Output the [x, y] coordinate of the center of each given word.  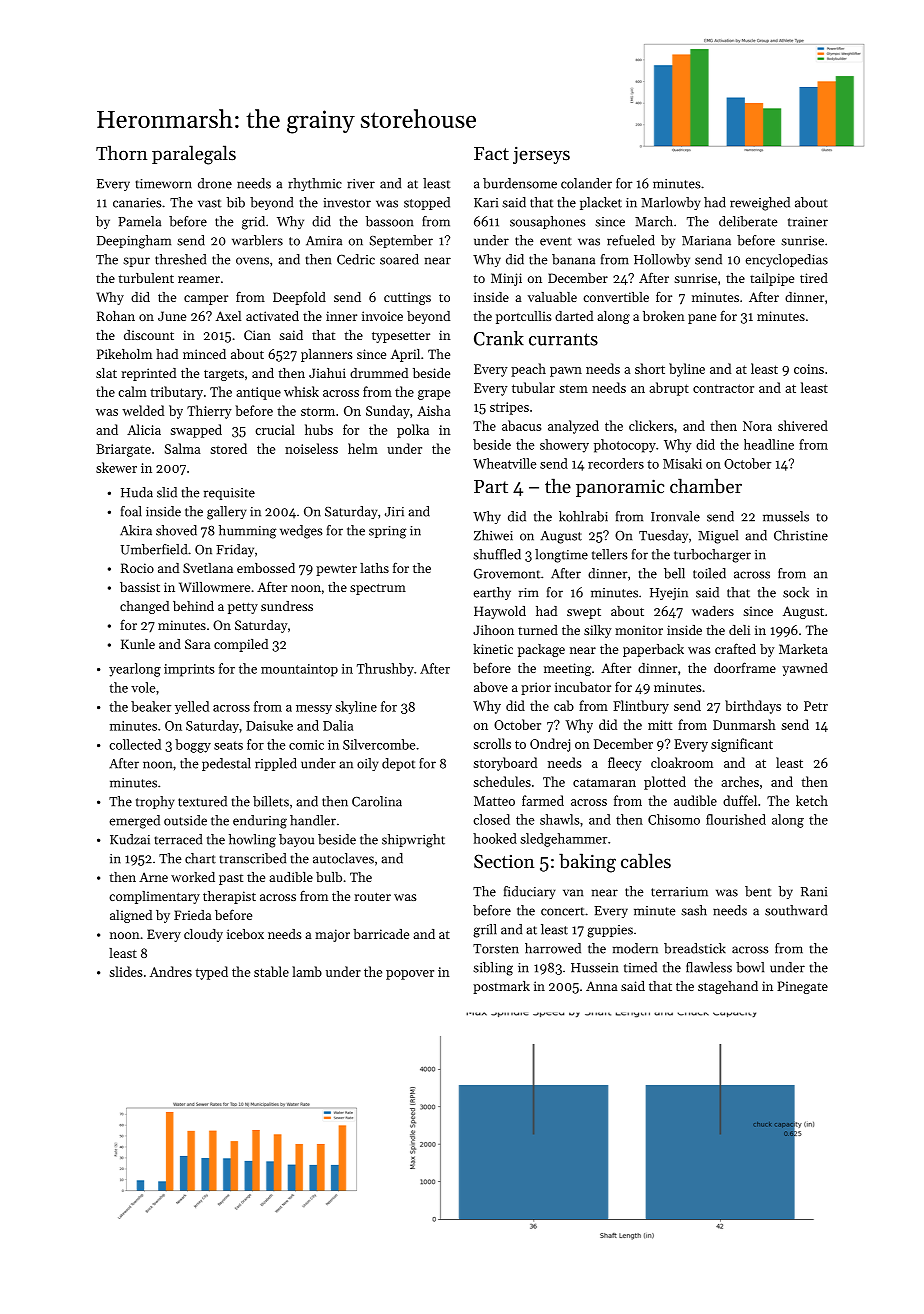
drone [215, 183]
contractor [723, 388]
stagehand [728, 987]
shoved [176, 530]
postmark [501, 987]
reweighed [760, 204]
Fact [491, 153]
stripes [509, 408]
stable [271, 971]
